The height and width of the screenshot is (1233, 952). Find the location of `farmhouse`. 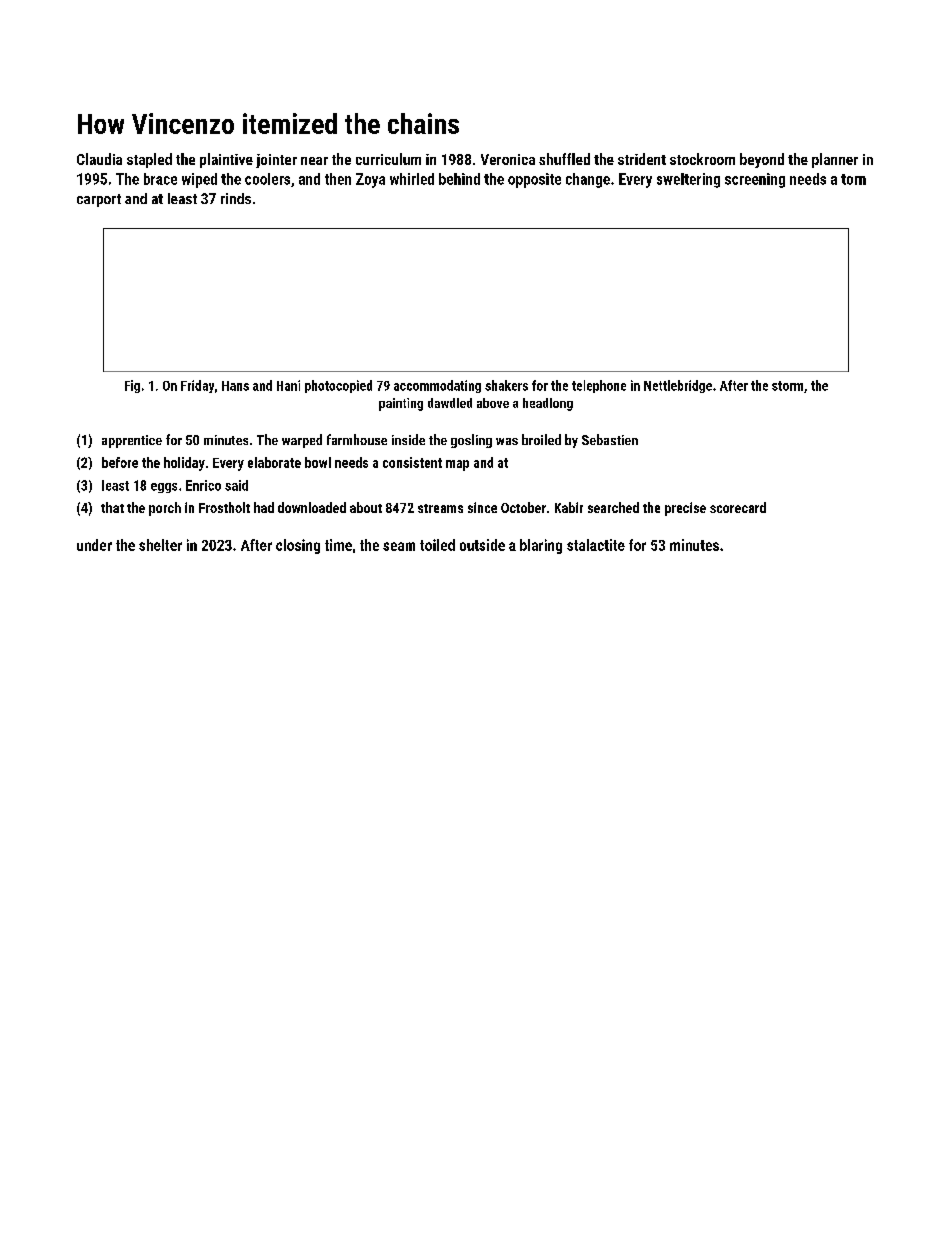

farmhouse is located at coordinates (357, 439).
